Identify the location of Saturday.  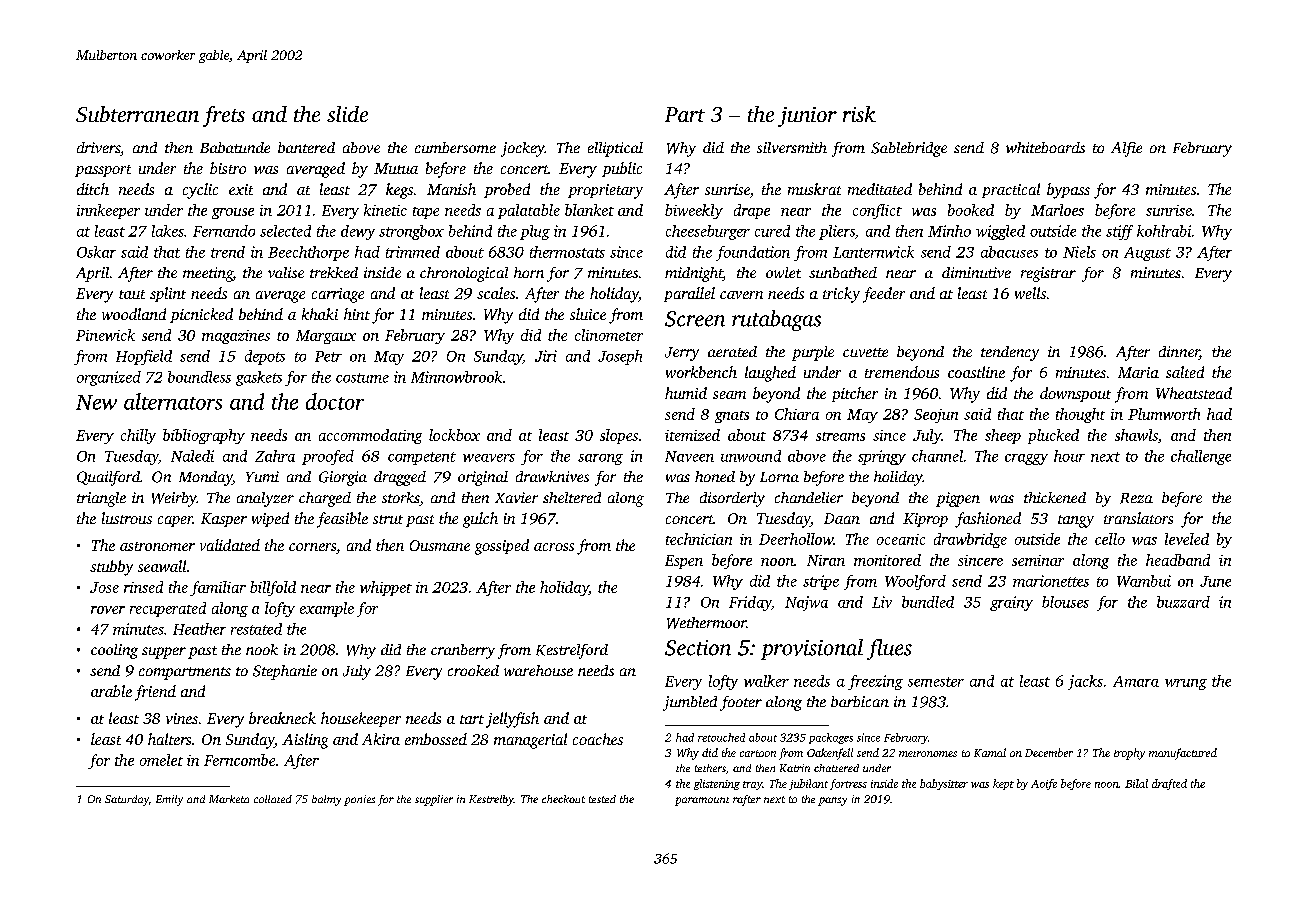
(127, 800).
